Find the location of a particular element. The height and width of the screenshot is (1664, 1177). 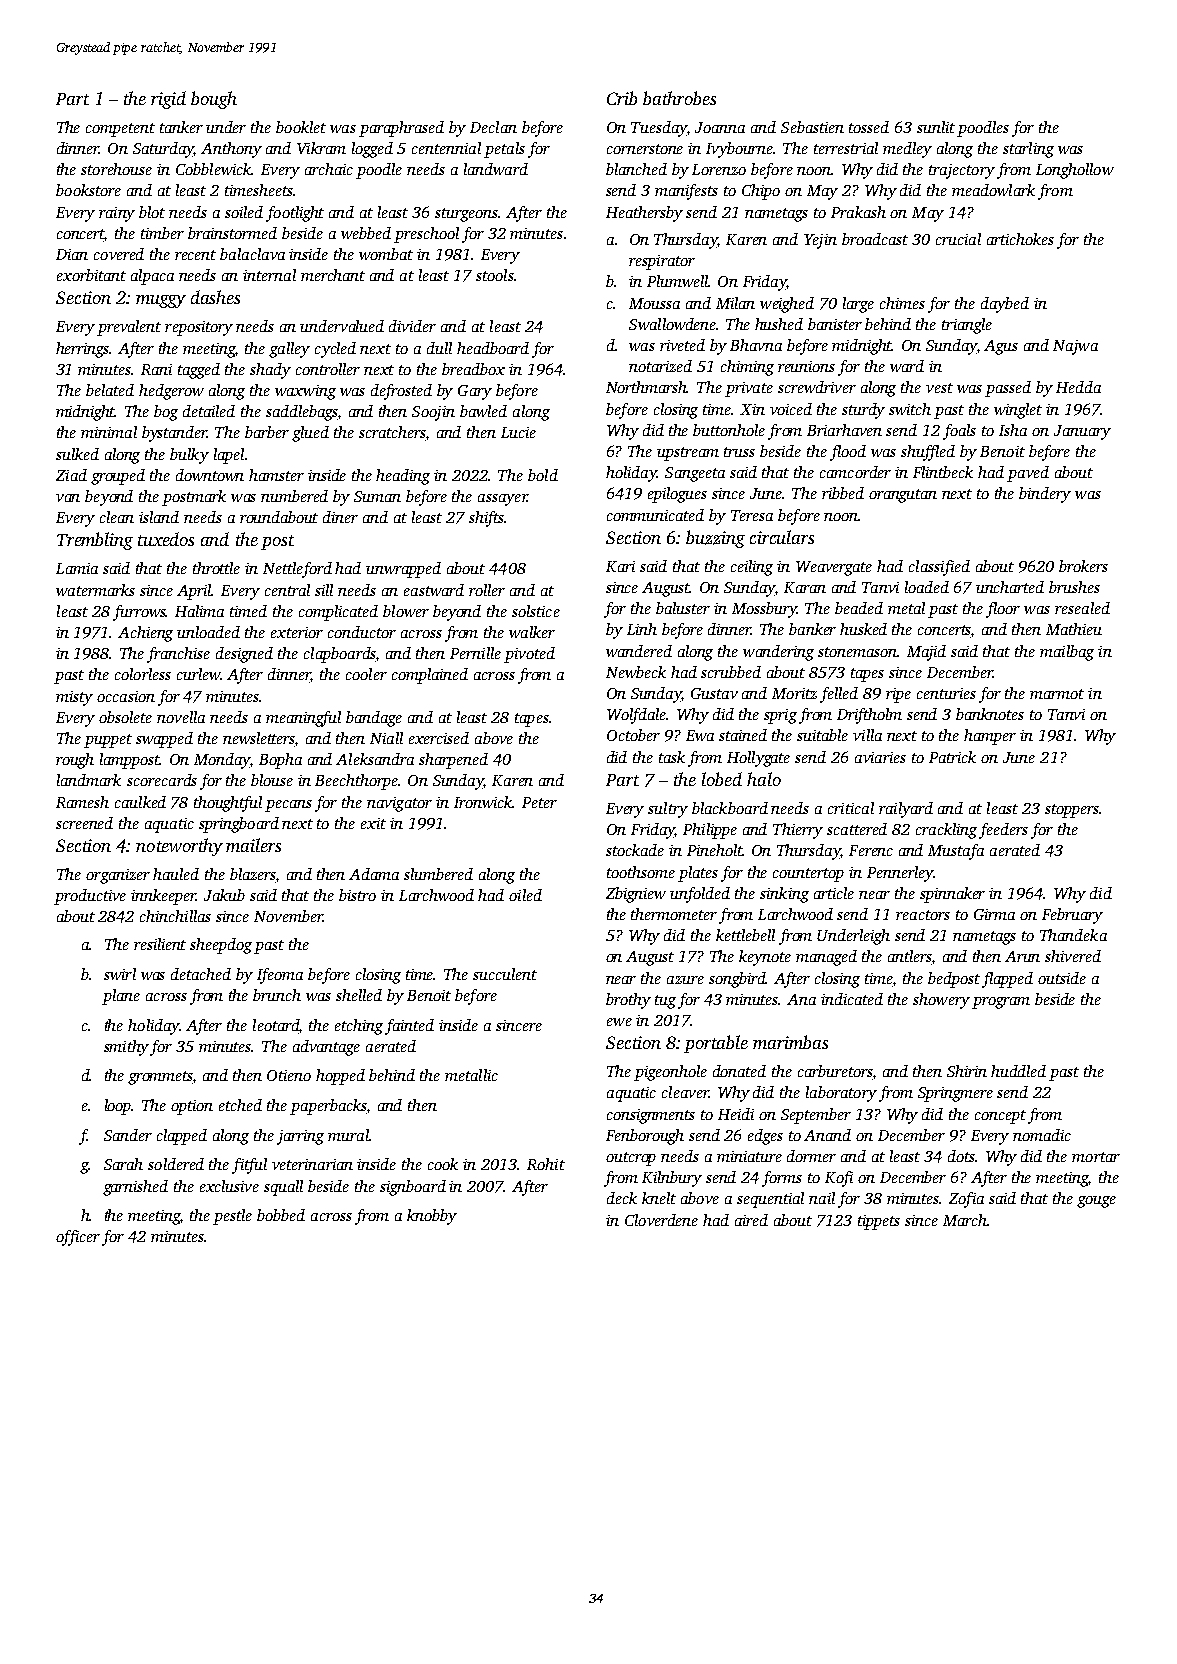

Pennerley is located at coordinates (900, 874).
